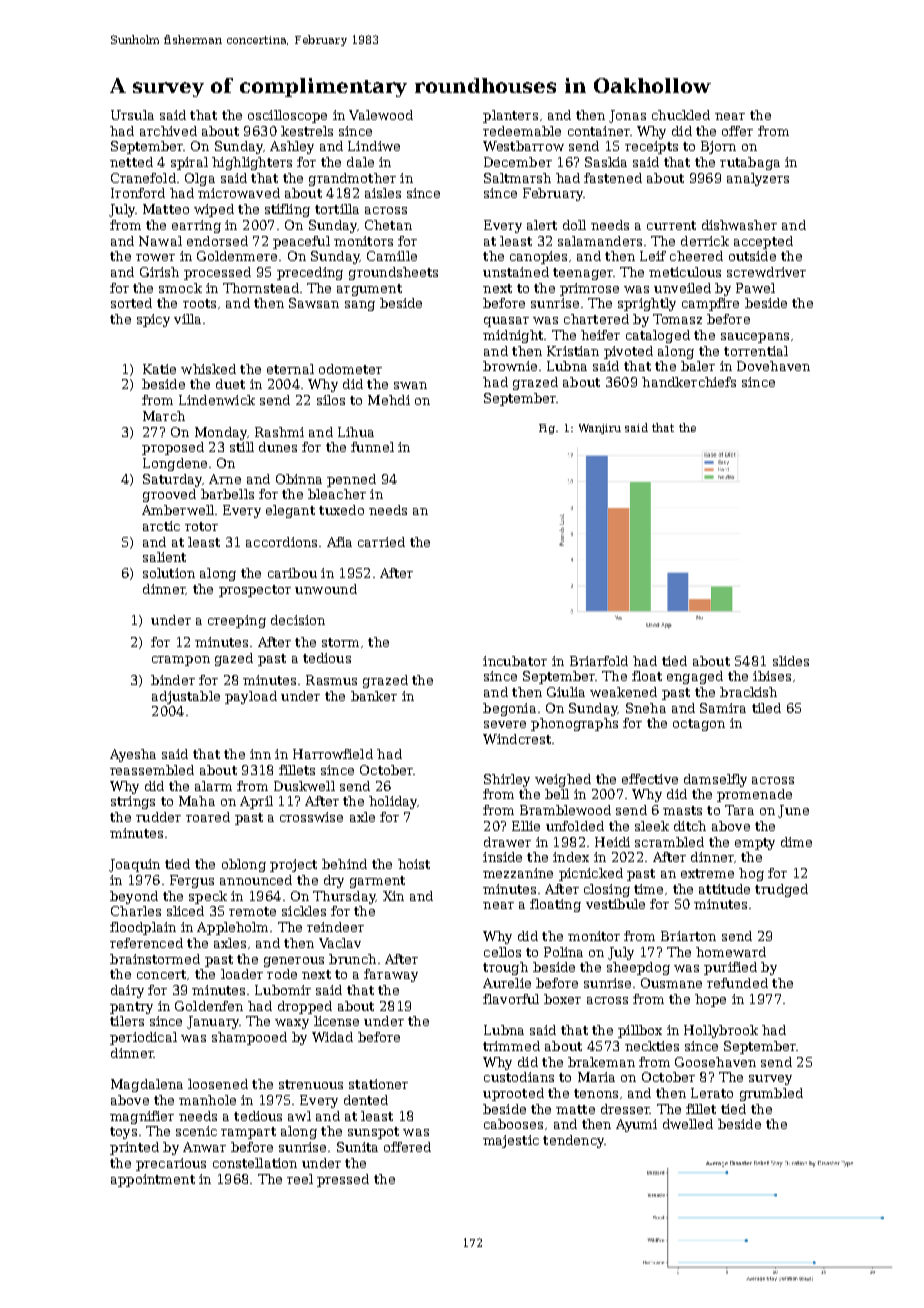 This screenshot has width=924, height=1308. What do you see at coordinates (153, 1180) in the screenshot?
I see `appointment` at bounding box center [153, 1180].
